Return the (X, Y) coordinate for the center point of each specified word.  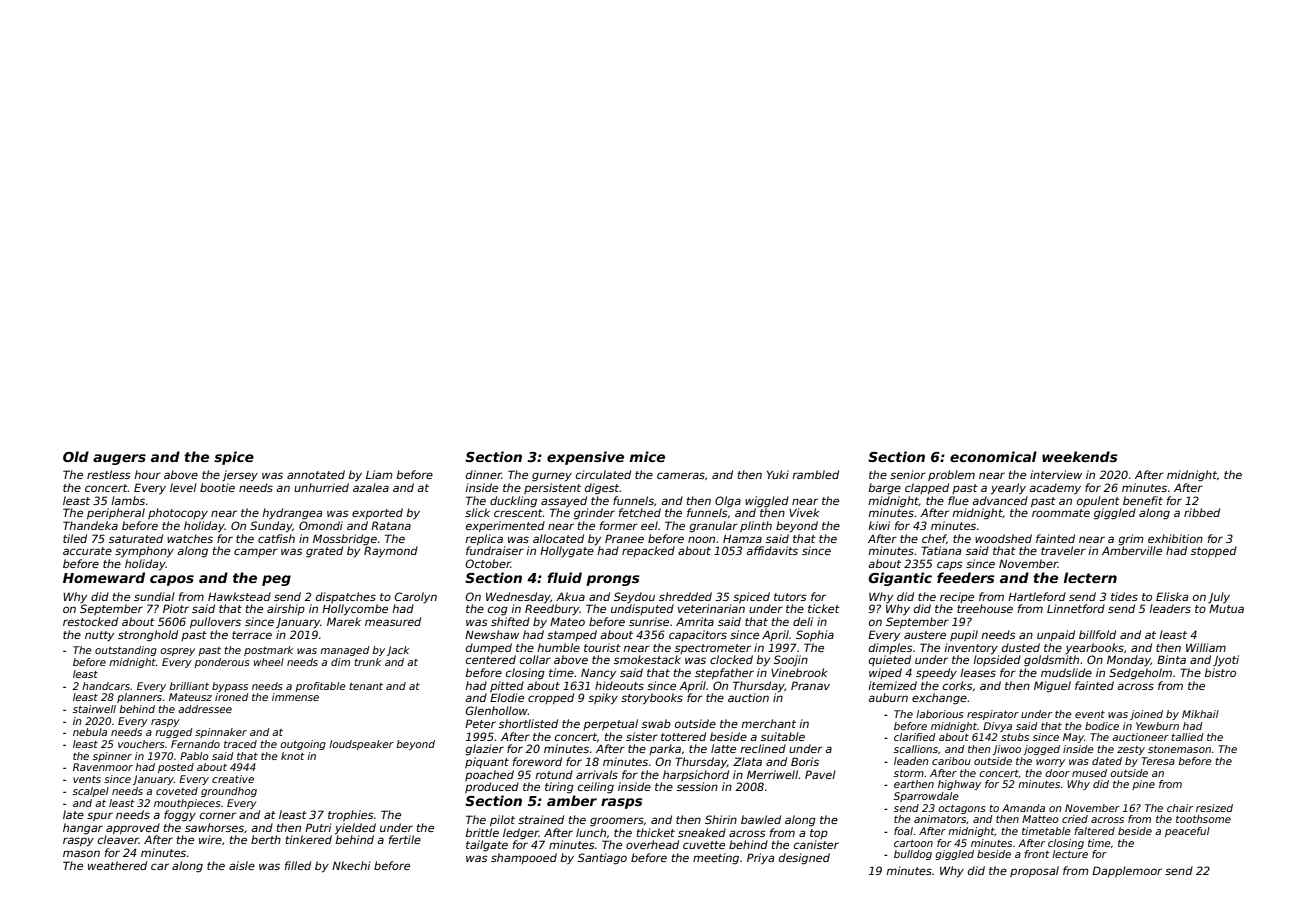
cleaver (118, 839)
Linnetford (1076, 608)
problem (951, 475)
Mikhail (1200, 714)
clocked (731, 659)
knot (292, 756)
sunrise (649, 621)
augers (119, 459)
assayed (564, 502)
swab (656, 723)
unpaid (1056, 635)
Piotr (176, 608)
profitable (320, 687)
